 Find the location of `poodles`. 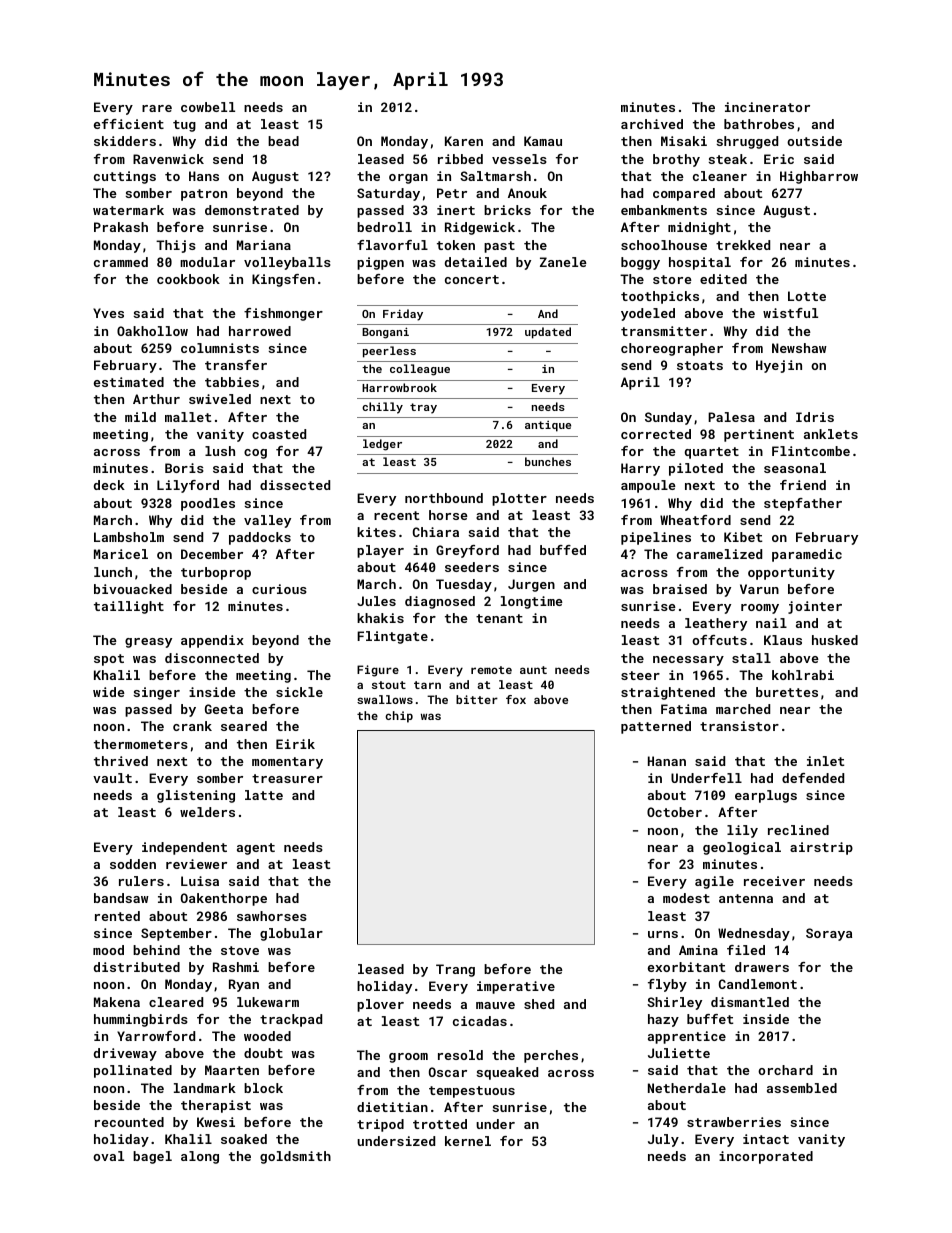

poodles is located at coordinates (208, 504).
